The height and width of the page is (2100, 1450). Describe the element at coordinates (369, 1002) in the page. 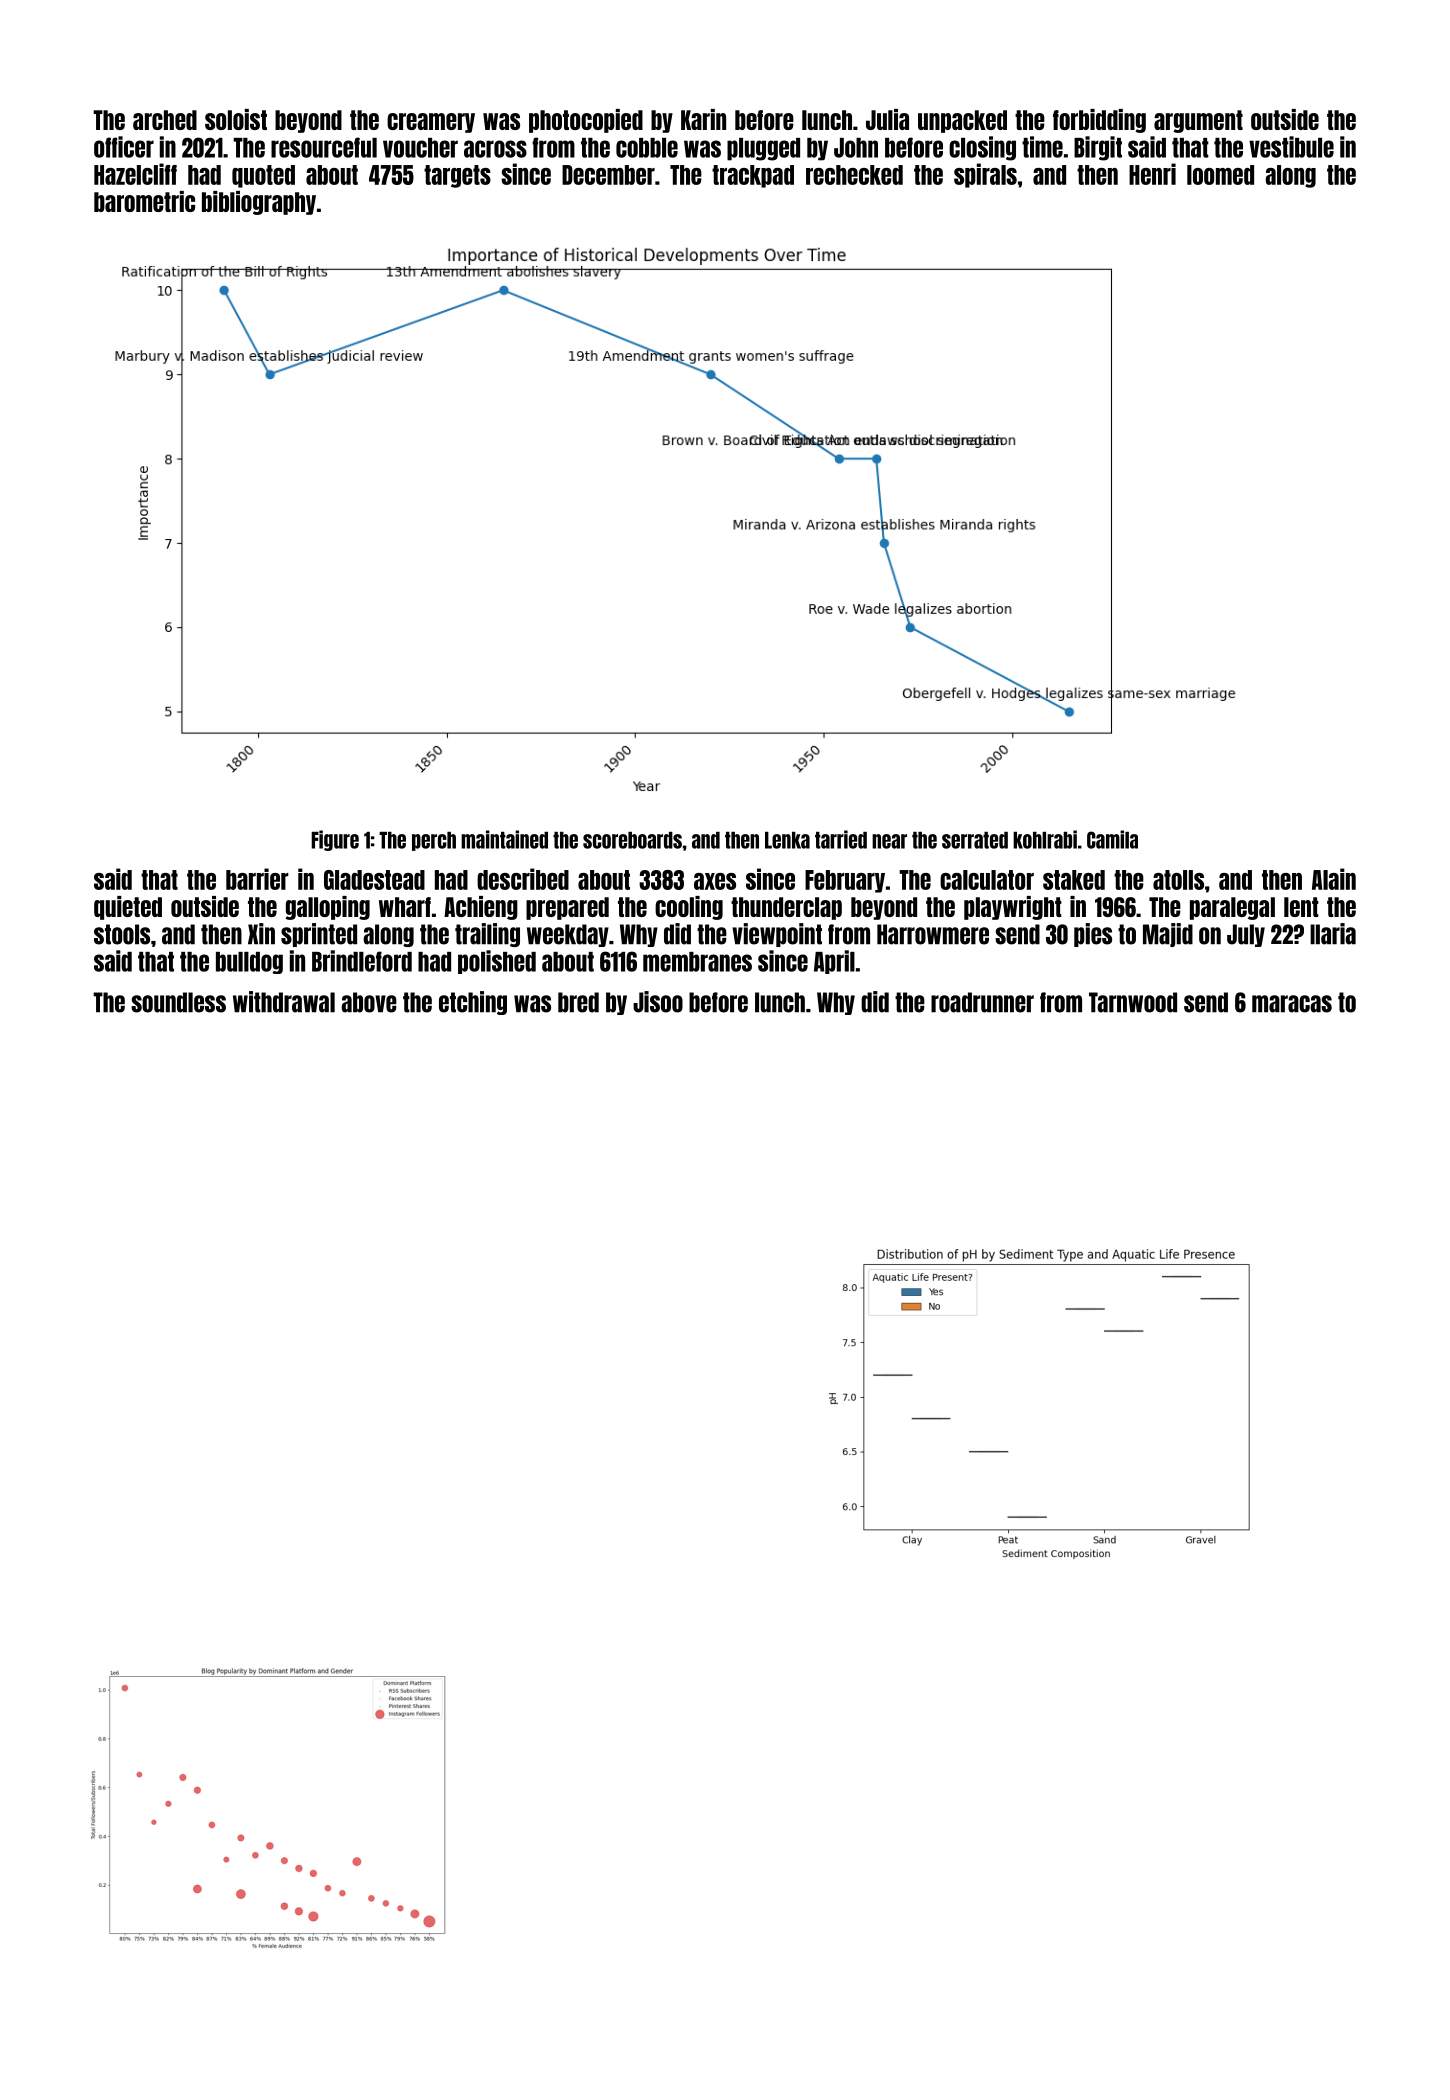

I see `above` at that location.
